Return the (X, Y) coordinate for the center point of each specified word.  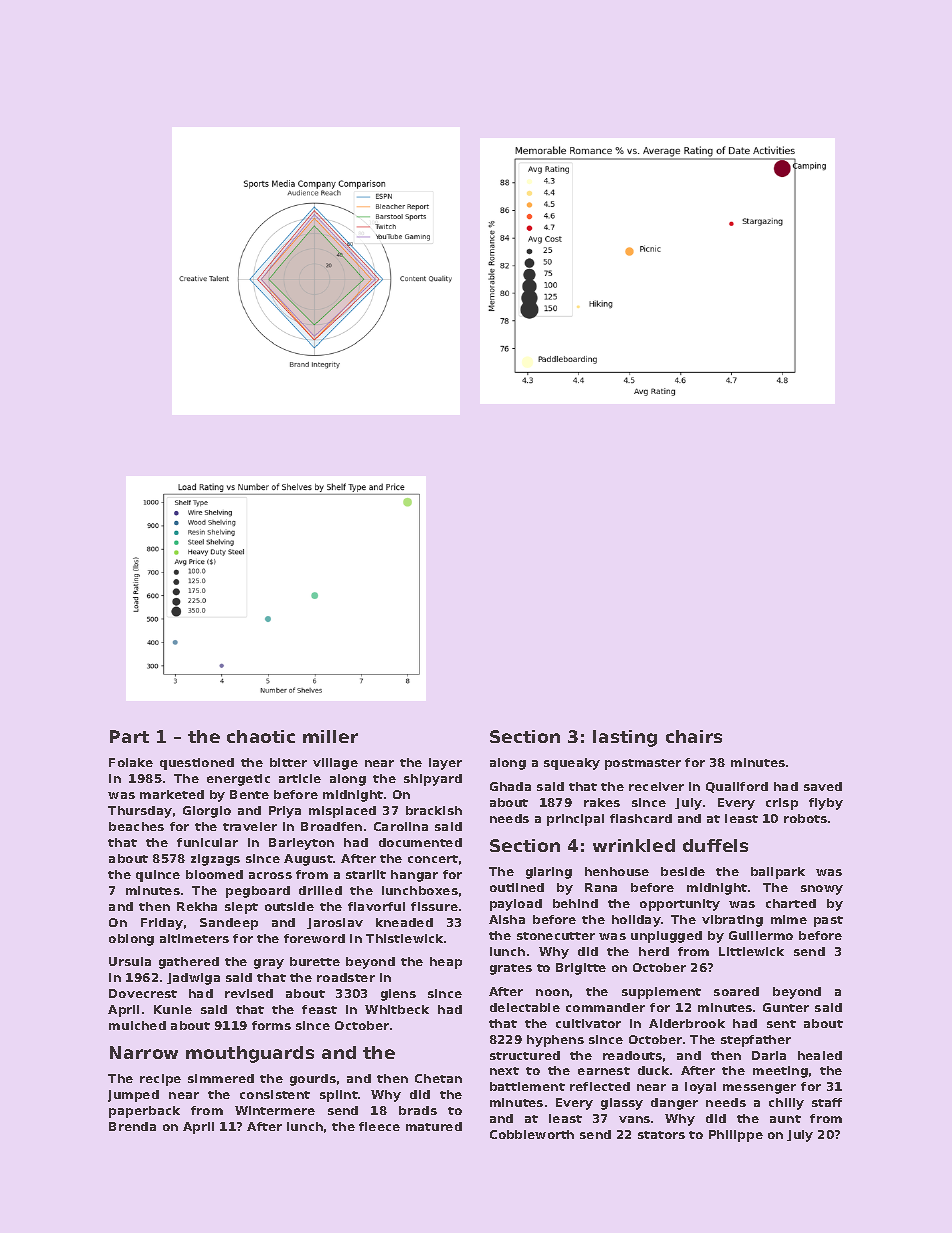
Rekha (197, 906)
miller (330, 736)
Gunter (786, 1007)
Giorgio (207, 812)
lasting (625, 738)
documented (420, 842)
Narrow (144, 1052)
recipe (160, 1080)
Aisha (507, 919)
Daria (769, 1055)
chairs (694, 736)
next (504, 1071)
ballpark (778, 873)
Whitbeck (397, 1009)
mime (789, 919)
